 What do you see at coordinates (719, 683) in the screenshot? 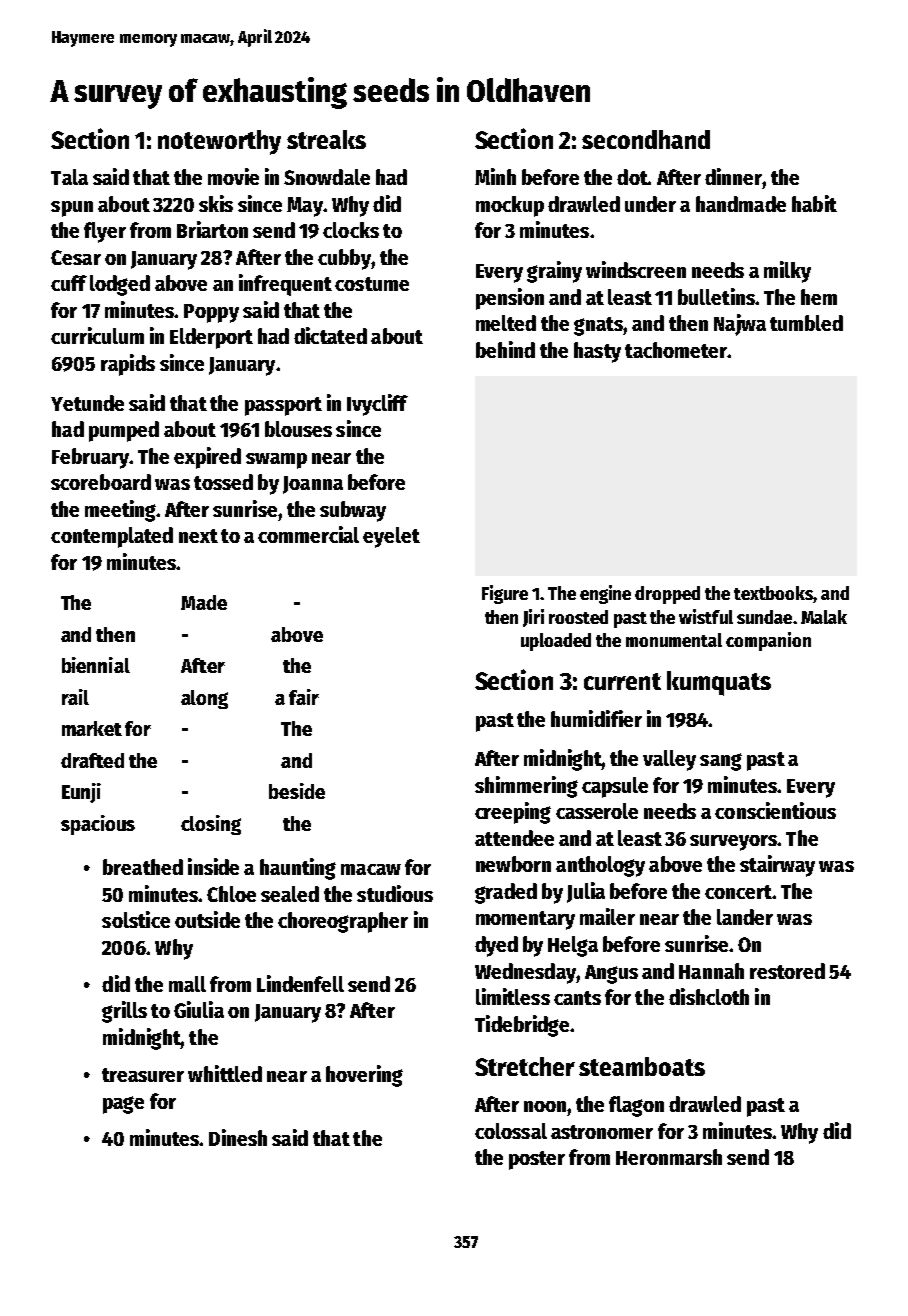
I see `kumquats` at bounding box center [719, 683].
